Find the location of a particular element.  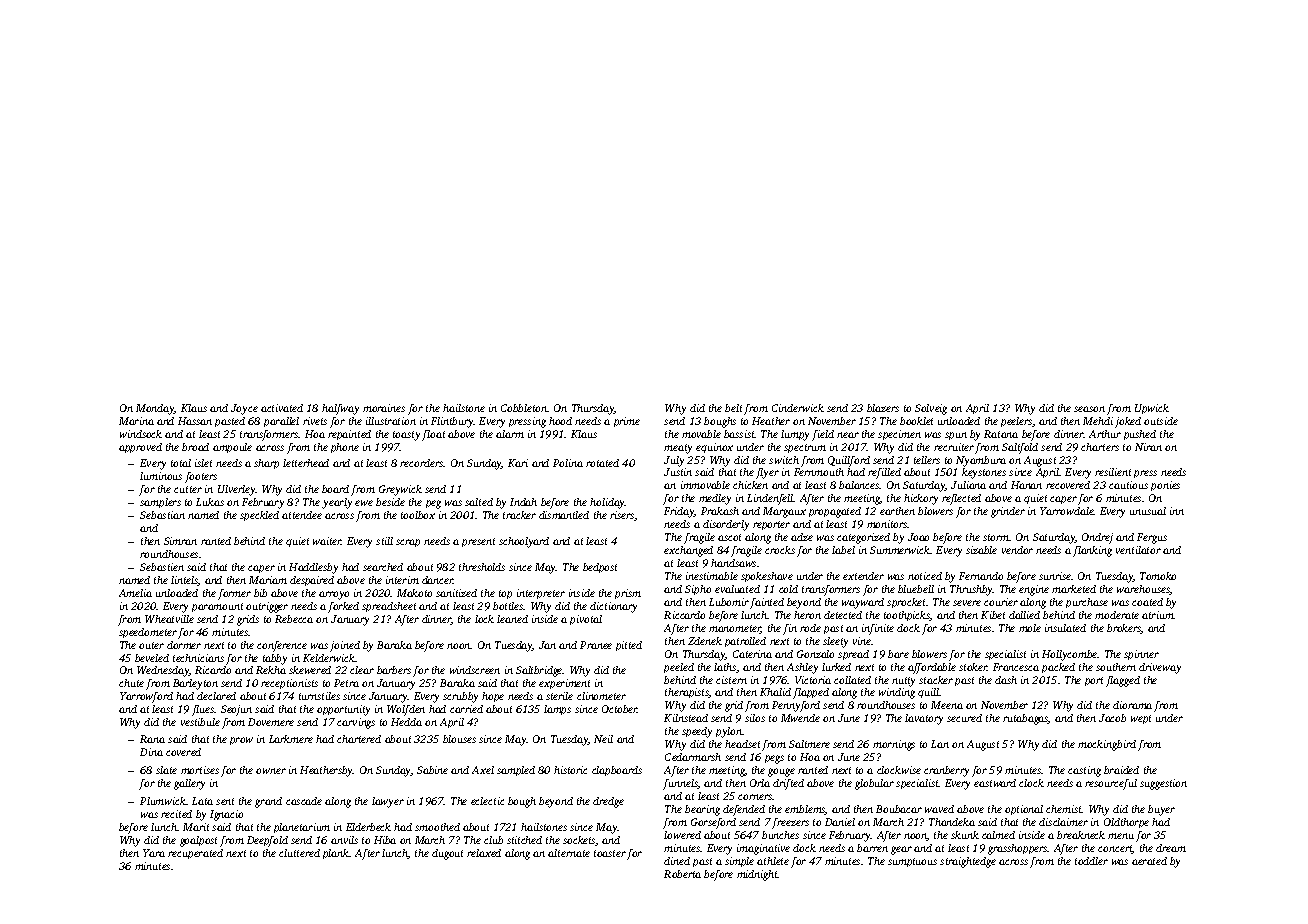

Pennyford is located at coordinates (796, 706).
